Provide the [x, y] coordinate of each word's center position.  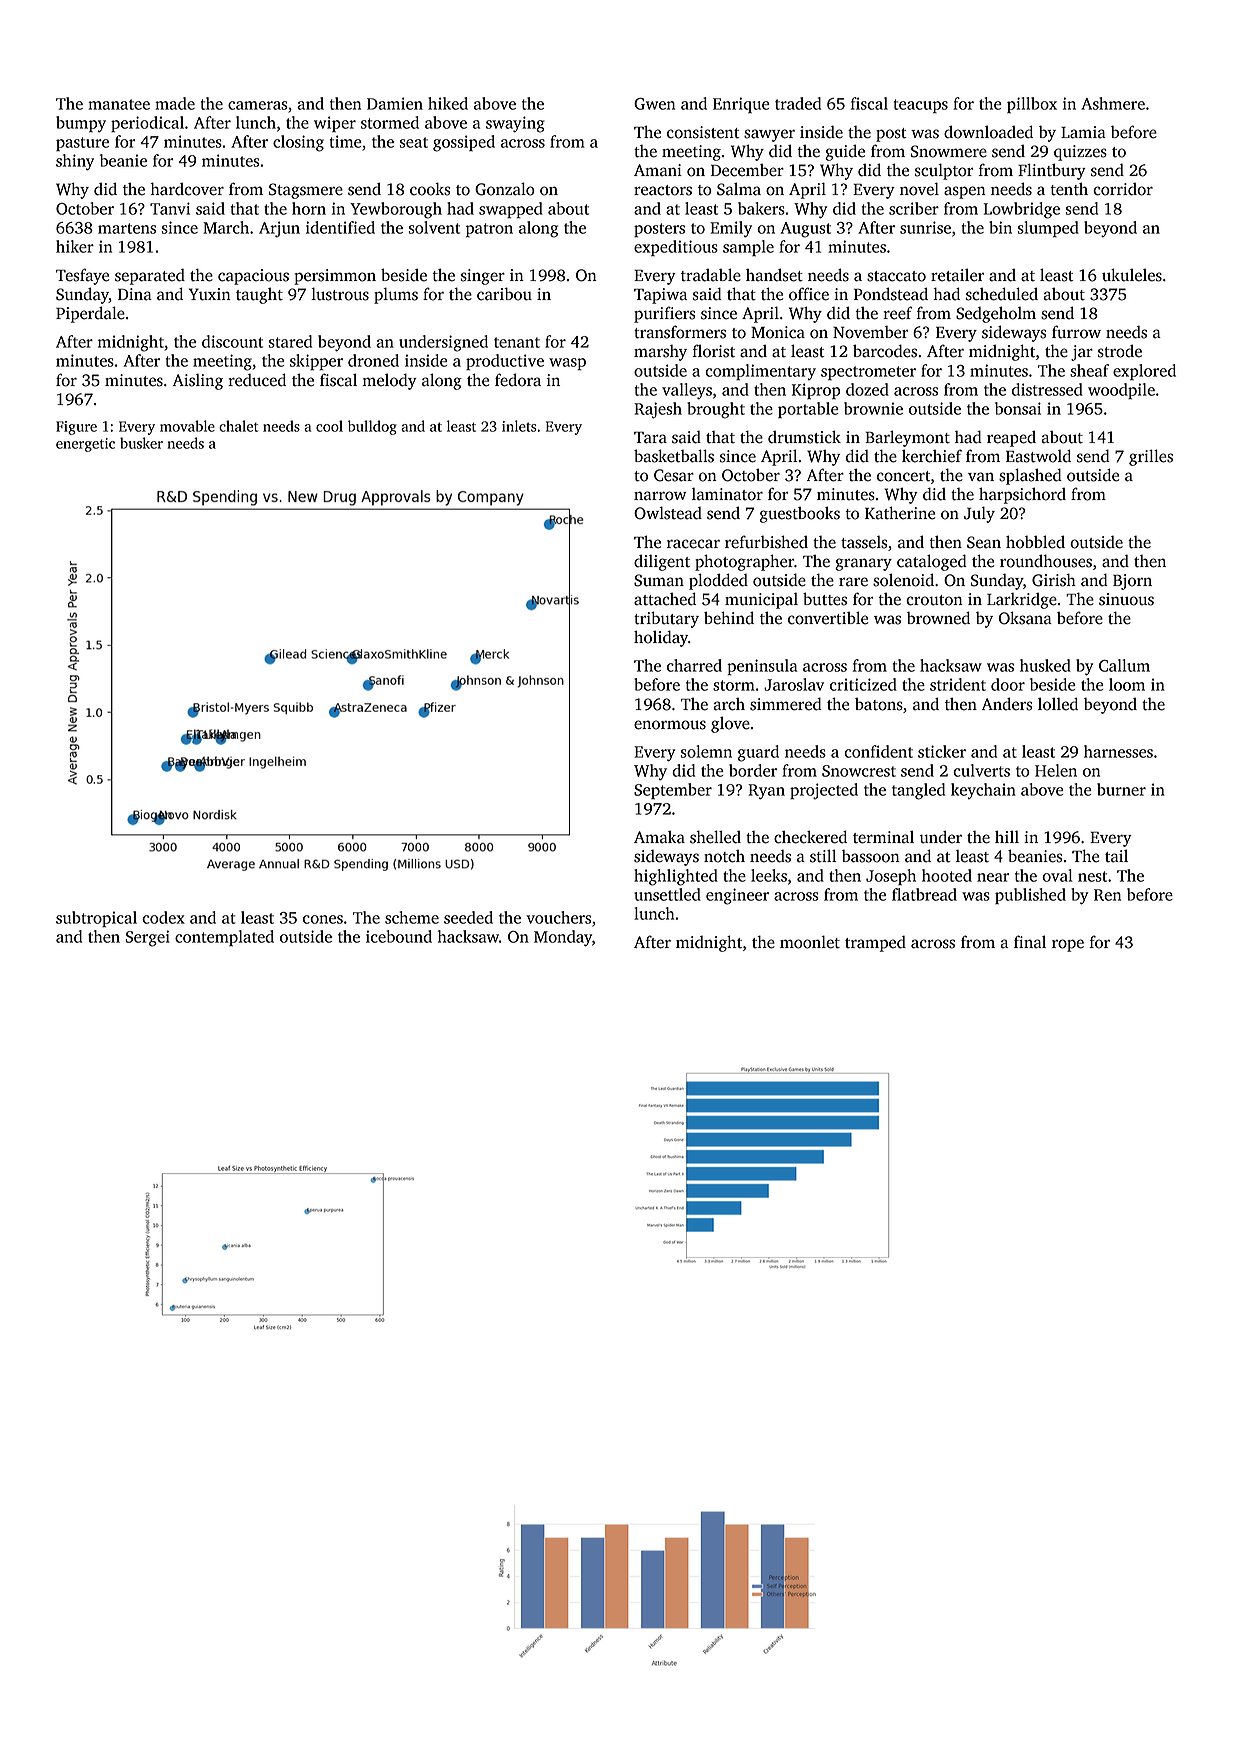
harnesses [1118, 751]
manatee [119, 104]
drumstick [804, 437]
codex [163, 917]
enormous [670, 725]
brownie [873, 408]
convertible [828, 618]
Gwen [654, 104]
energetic [85, 445]
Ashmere [1113, 103]
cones [323, 919]
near [993, 877]
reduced [257, 380]
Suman [659, 580]
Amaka [659, 837]
